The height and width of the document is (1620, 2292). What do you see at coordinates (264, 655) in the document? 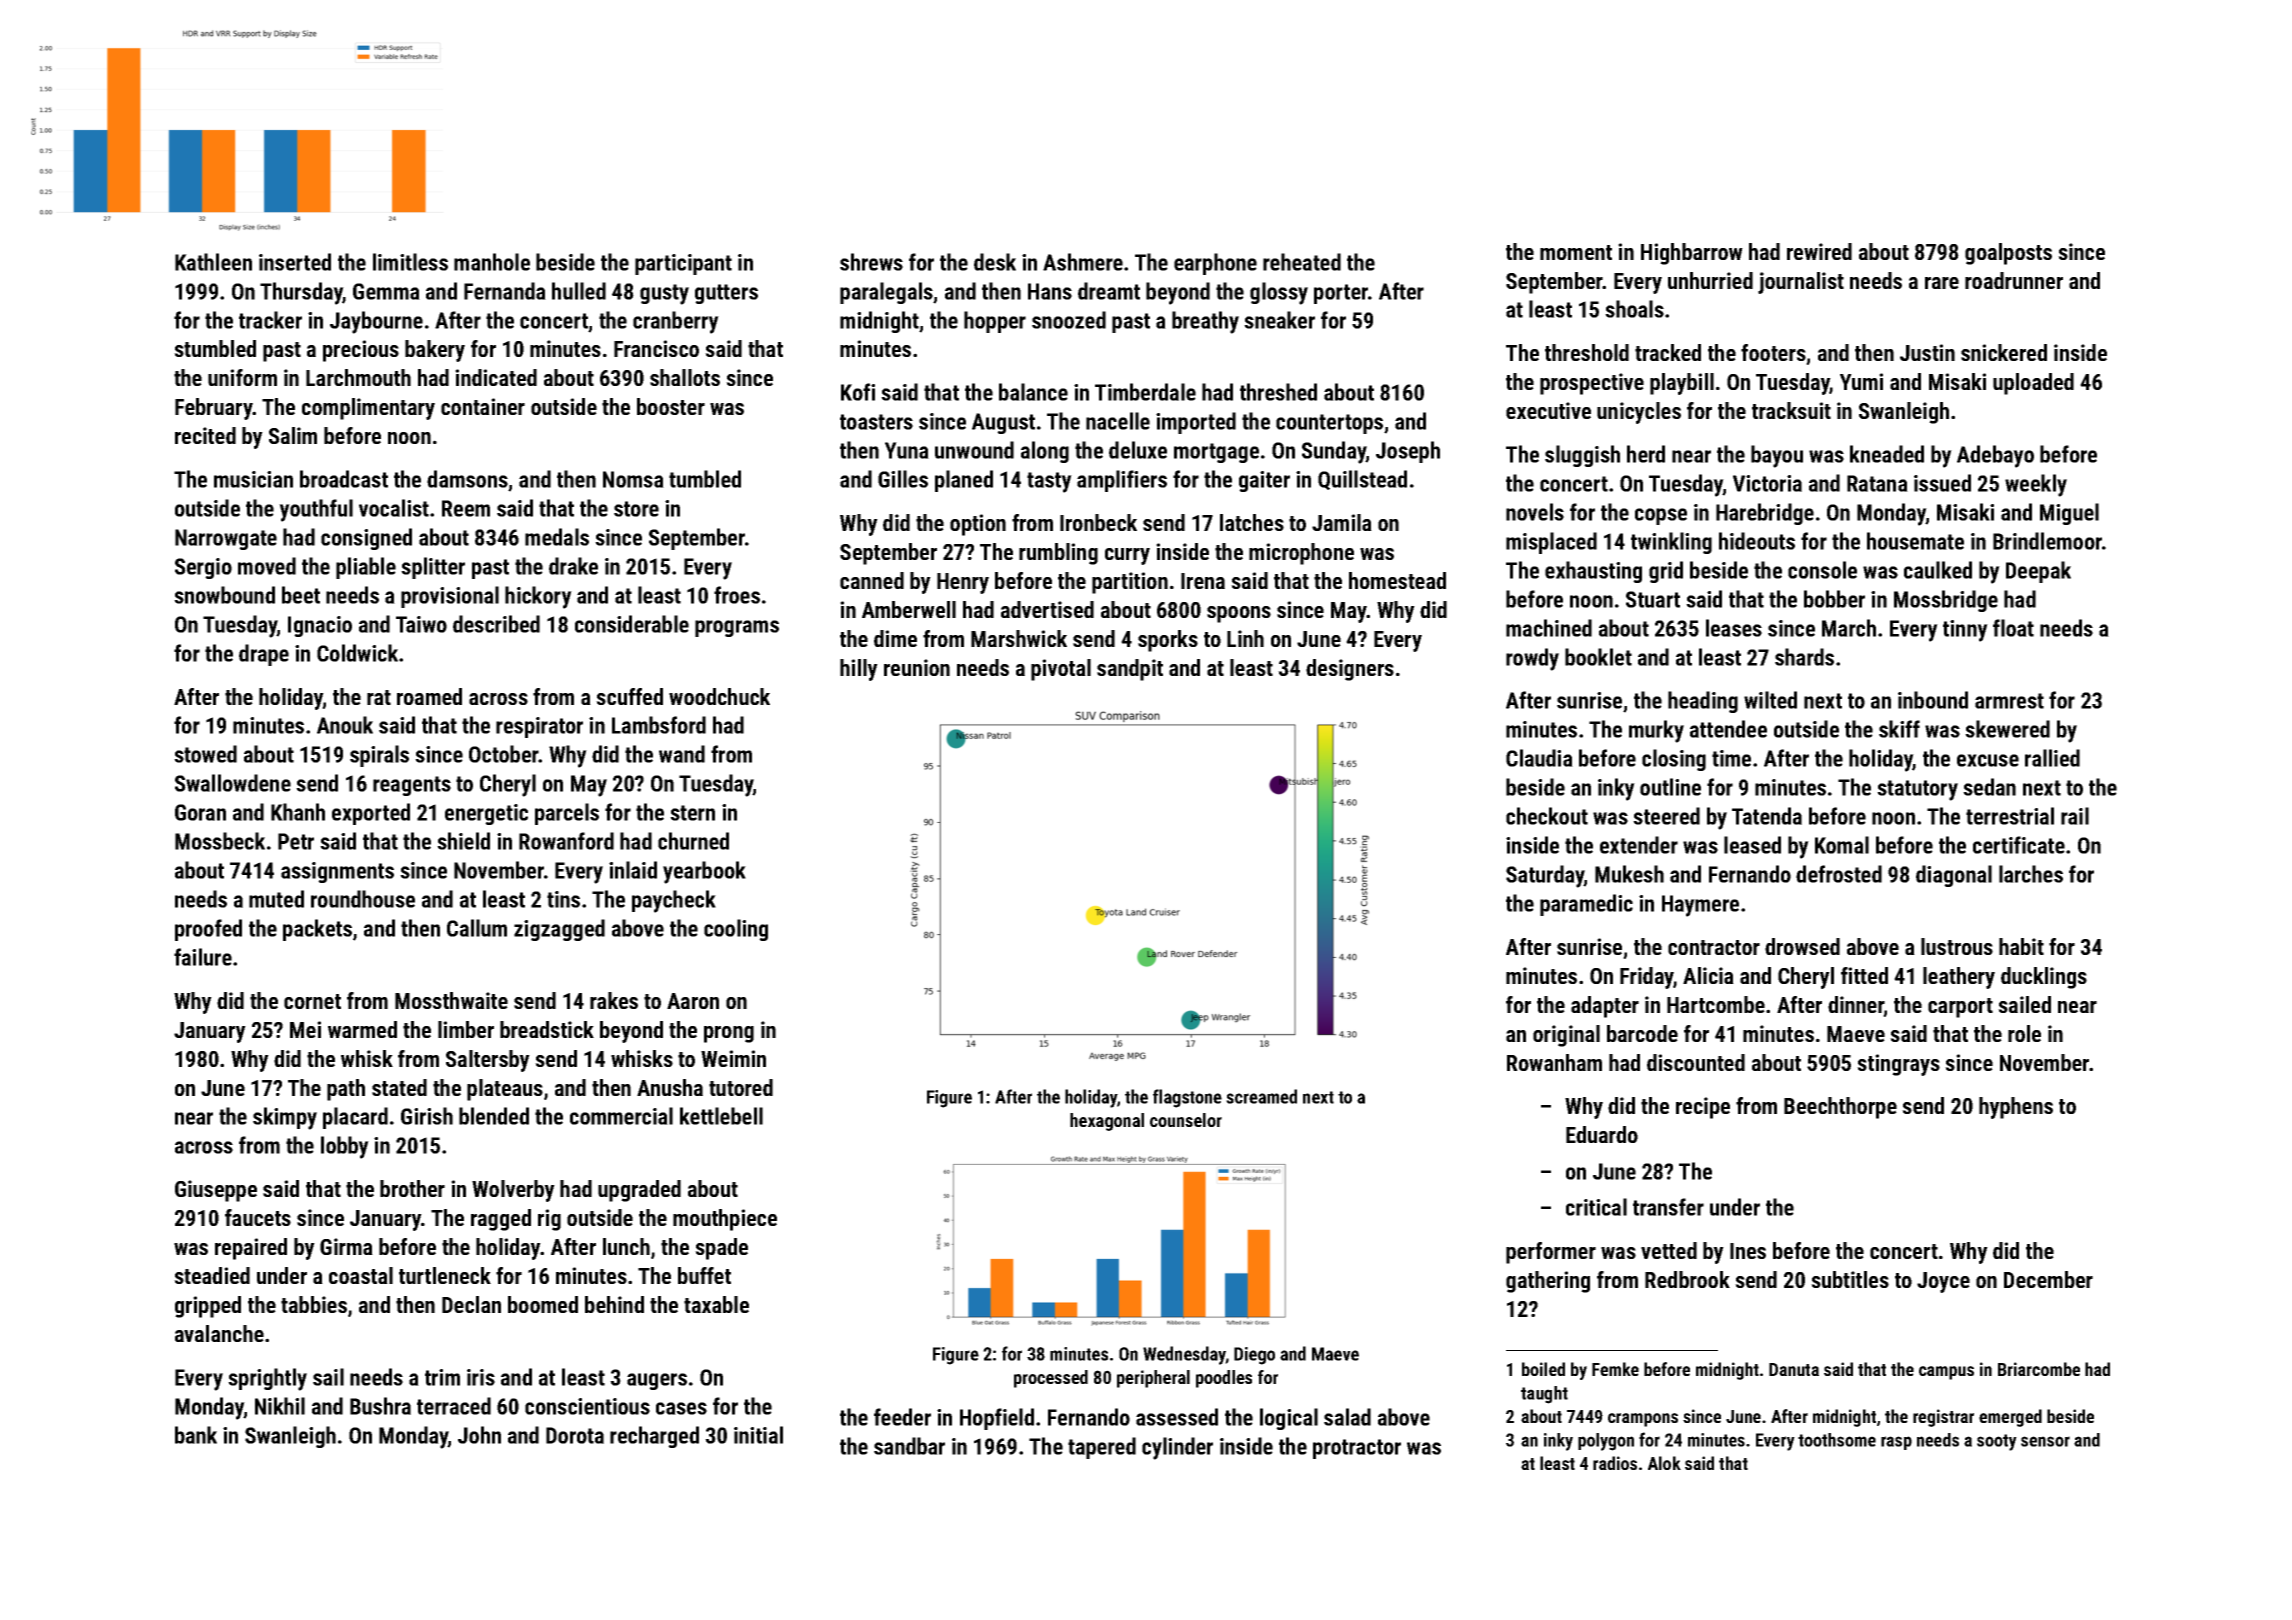
I see `drape` at bounding box center [264, 655].
